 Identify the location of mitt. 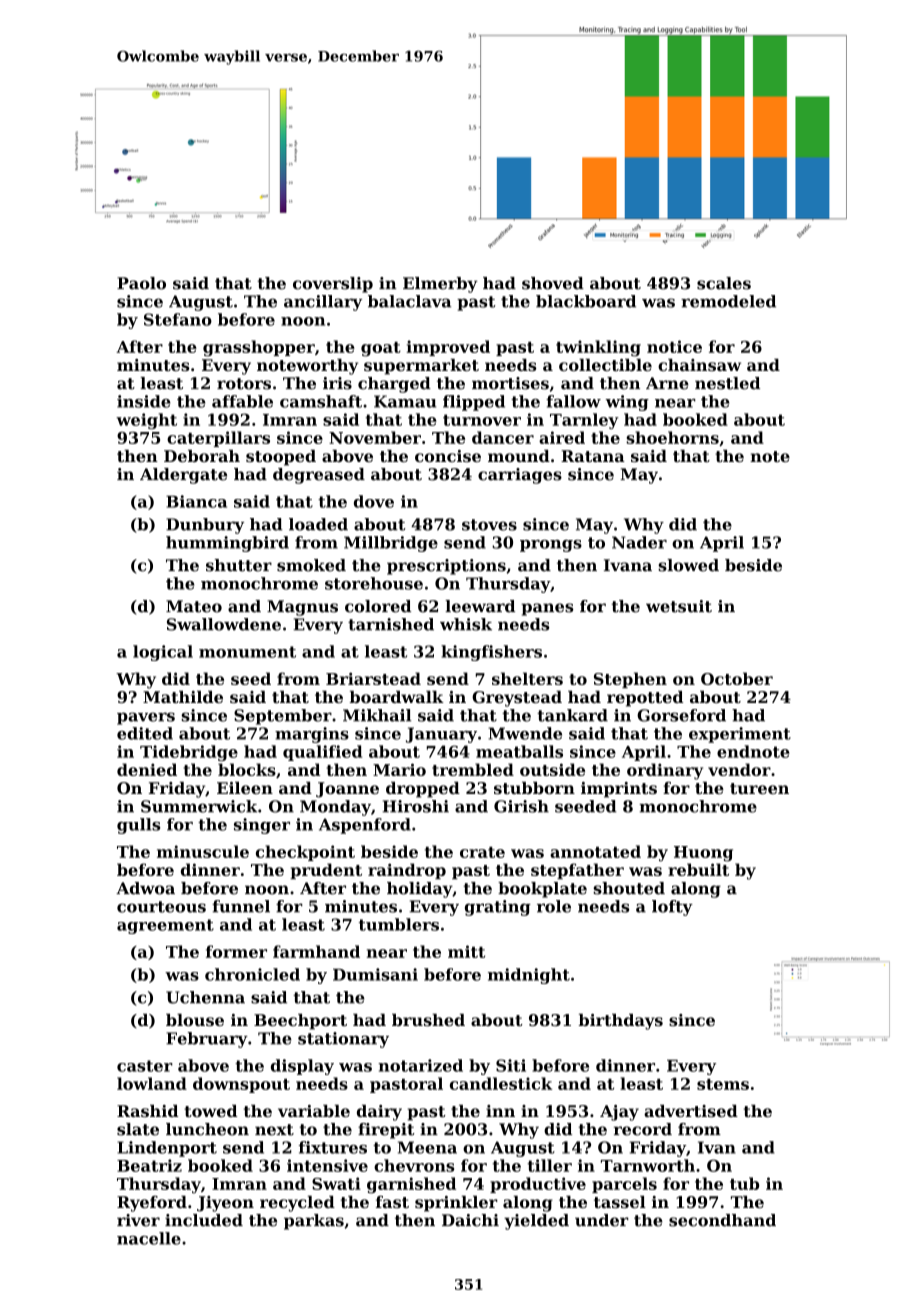
(466, 951).
